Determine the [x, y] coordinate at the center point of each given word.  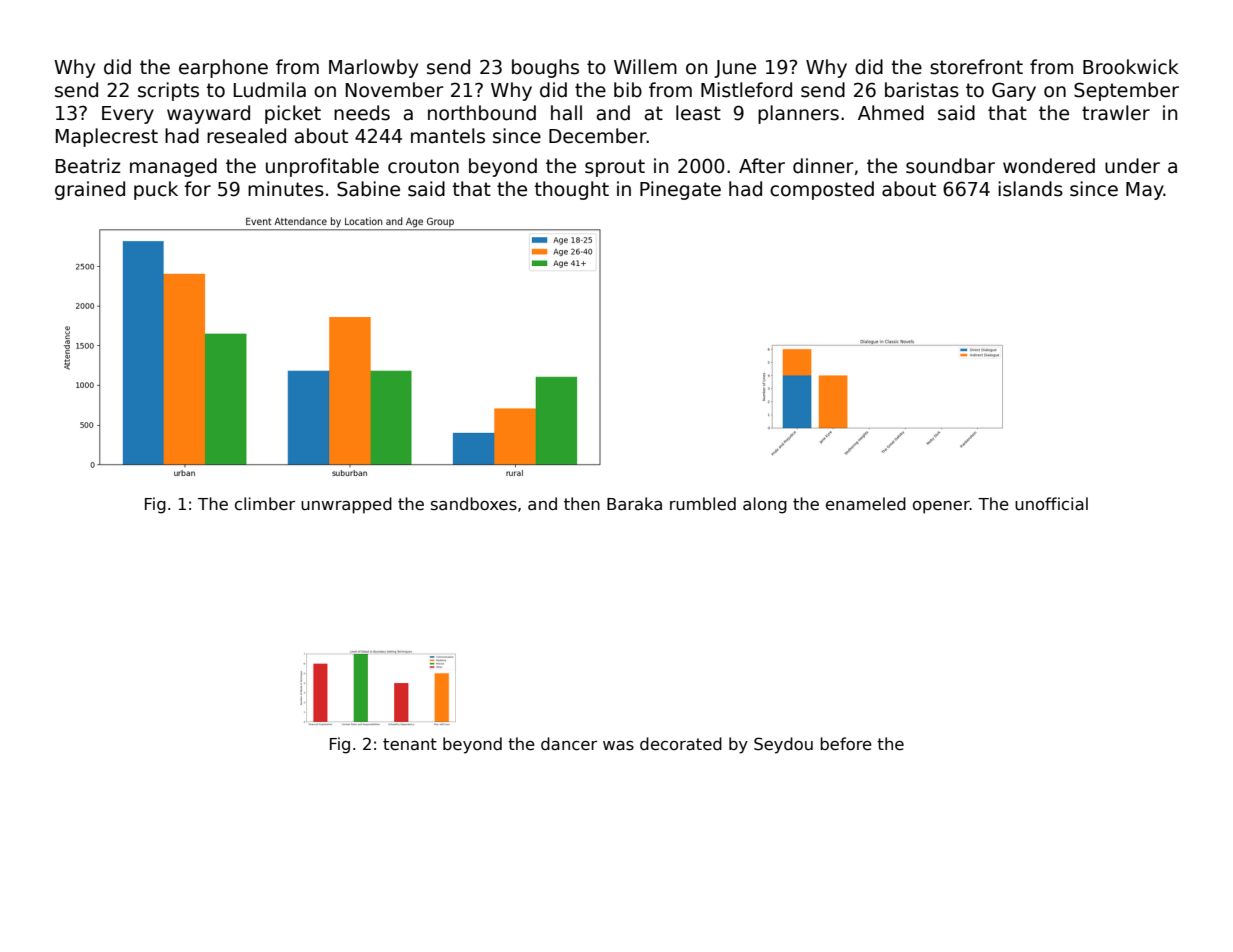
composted [822, 190]
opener [941, 507]
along [765, 505]
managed [173, 167]
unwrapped [346, 505]
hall [566, 113]
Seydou [783, 745]
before [846, 743]
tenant [410, 744]
